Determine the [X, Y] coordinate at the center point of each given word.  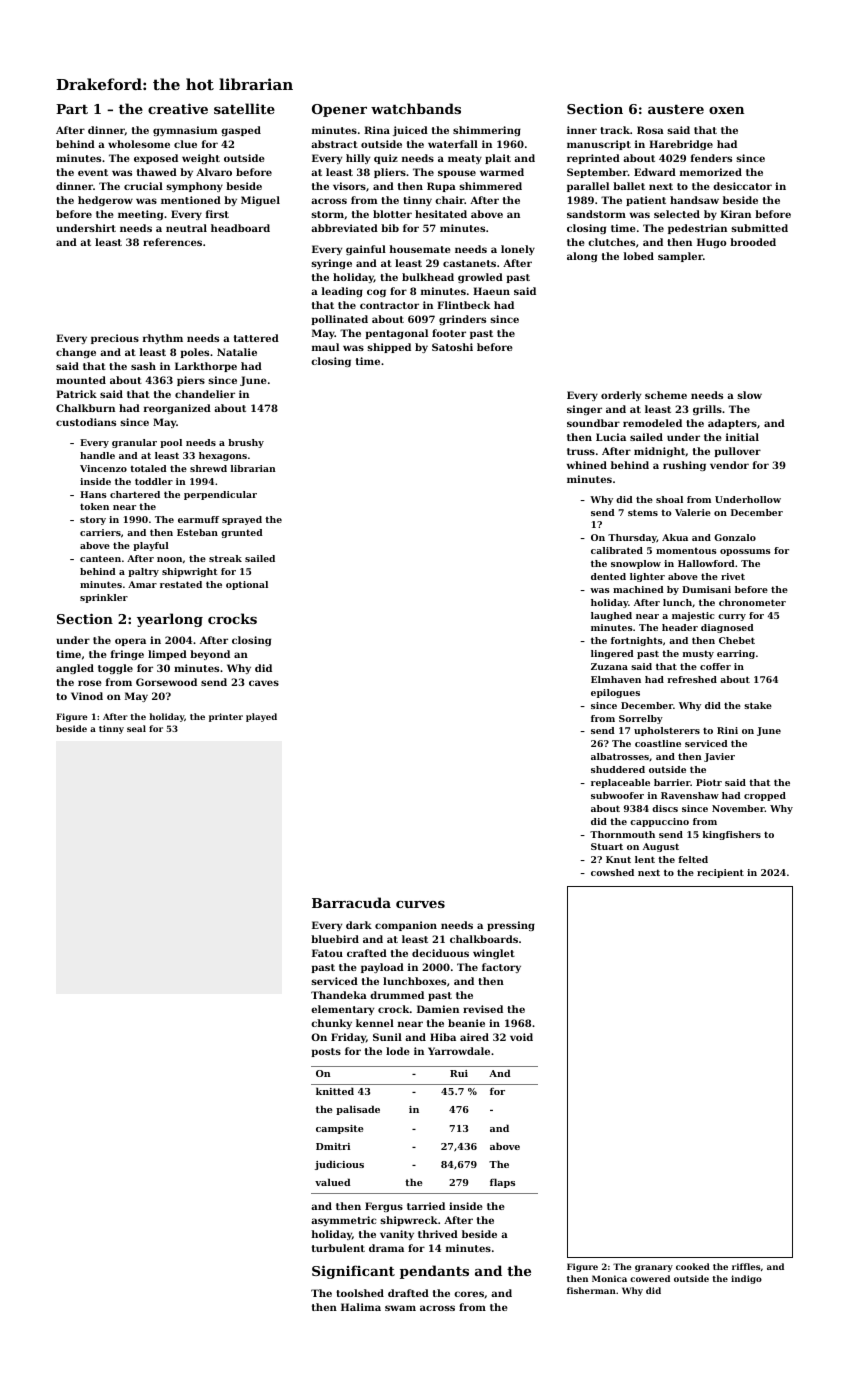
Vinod [87, 696]
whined [587, 465]
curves [420, 904]
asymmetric [343, 1221]
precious [115, 339]
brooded [753, 242]
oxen [726, 110]
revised [483, 1009]
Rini [727, 730]
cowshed [612, 872]
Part [72, 109]
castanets [469, 263]
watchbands [416, 108]
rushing [684, 466]
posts [326, 1052]
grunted [242, 533]
